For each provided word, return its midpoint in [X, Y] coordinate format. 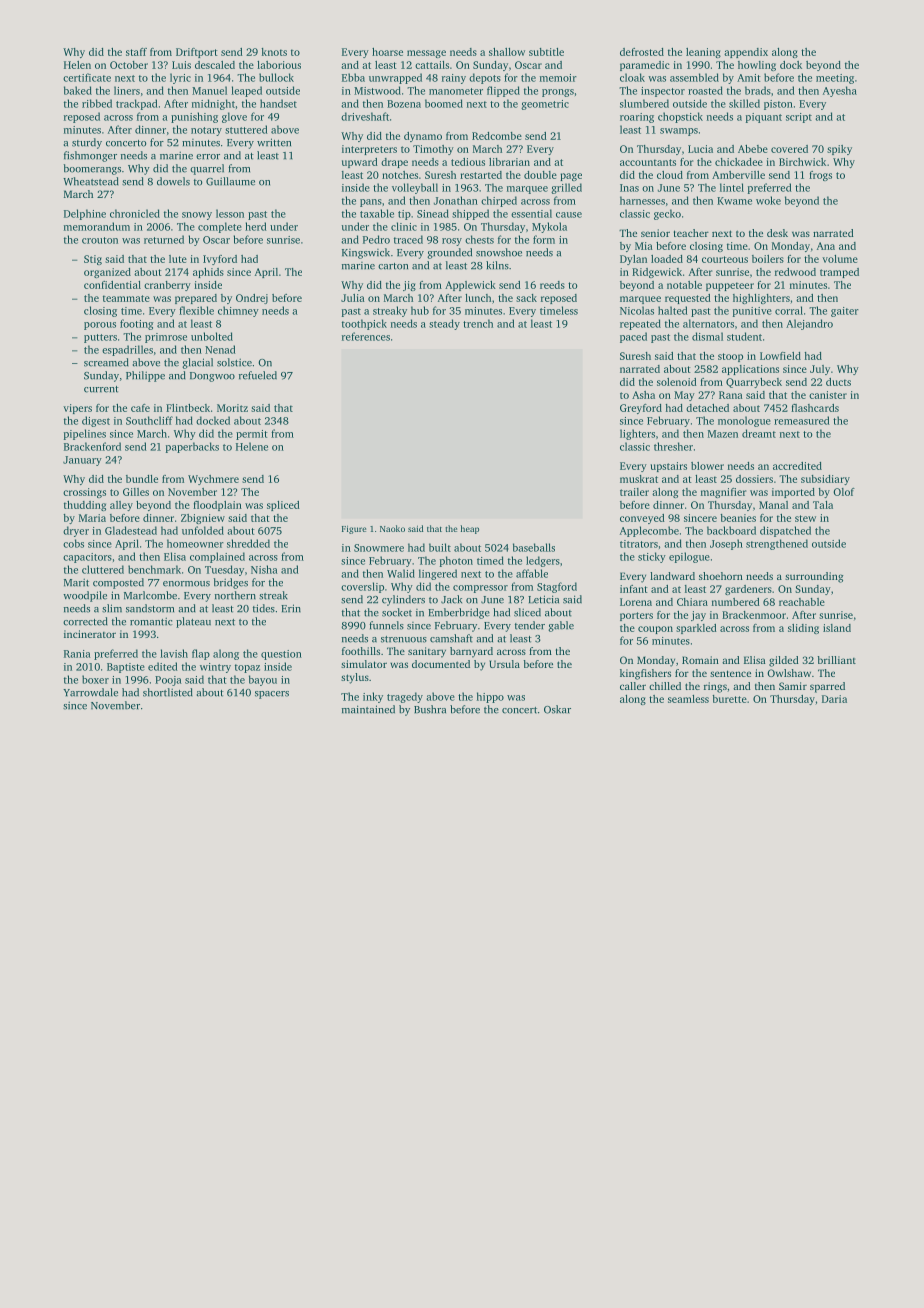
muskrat [639, 479]
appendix [746, 53]
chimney [238, 311]
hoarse [387, 52]
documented [441, 664]
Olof [844, 492]
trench [478, 323]
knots [274, 52]
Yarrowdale [90, 692]
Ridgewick [657, 273]
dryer [76, 531]
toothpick [364, 324]
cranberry [167, 286]
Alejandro [809, 324]
